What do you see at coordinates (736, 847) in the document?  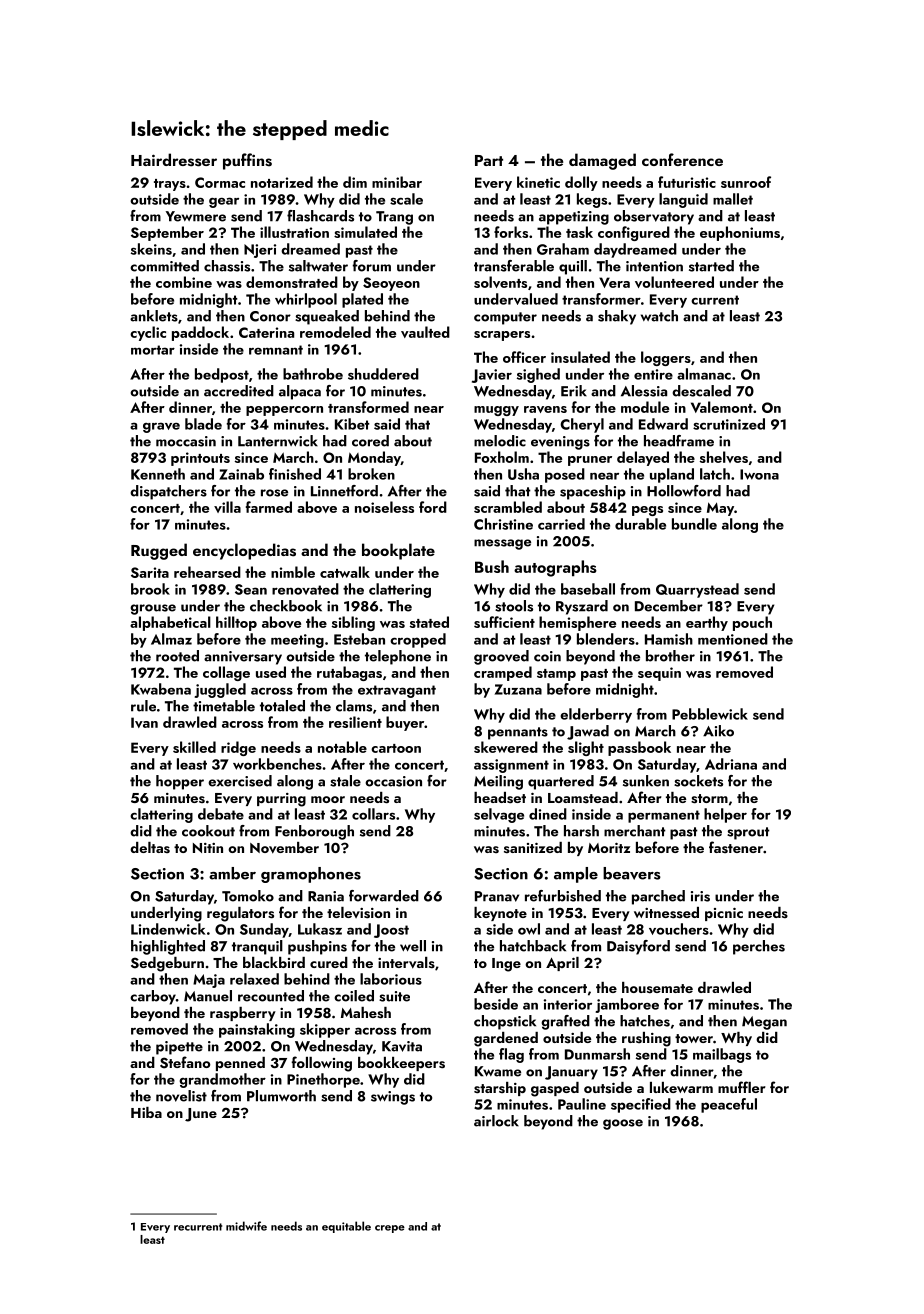 I see `fastener` at bounding box center [736, 847].
